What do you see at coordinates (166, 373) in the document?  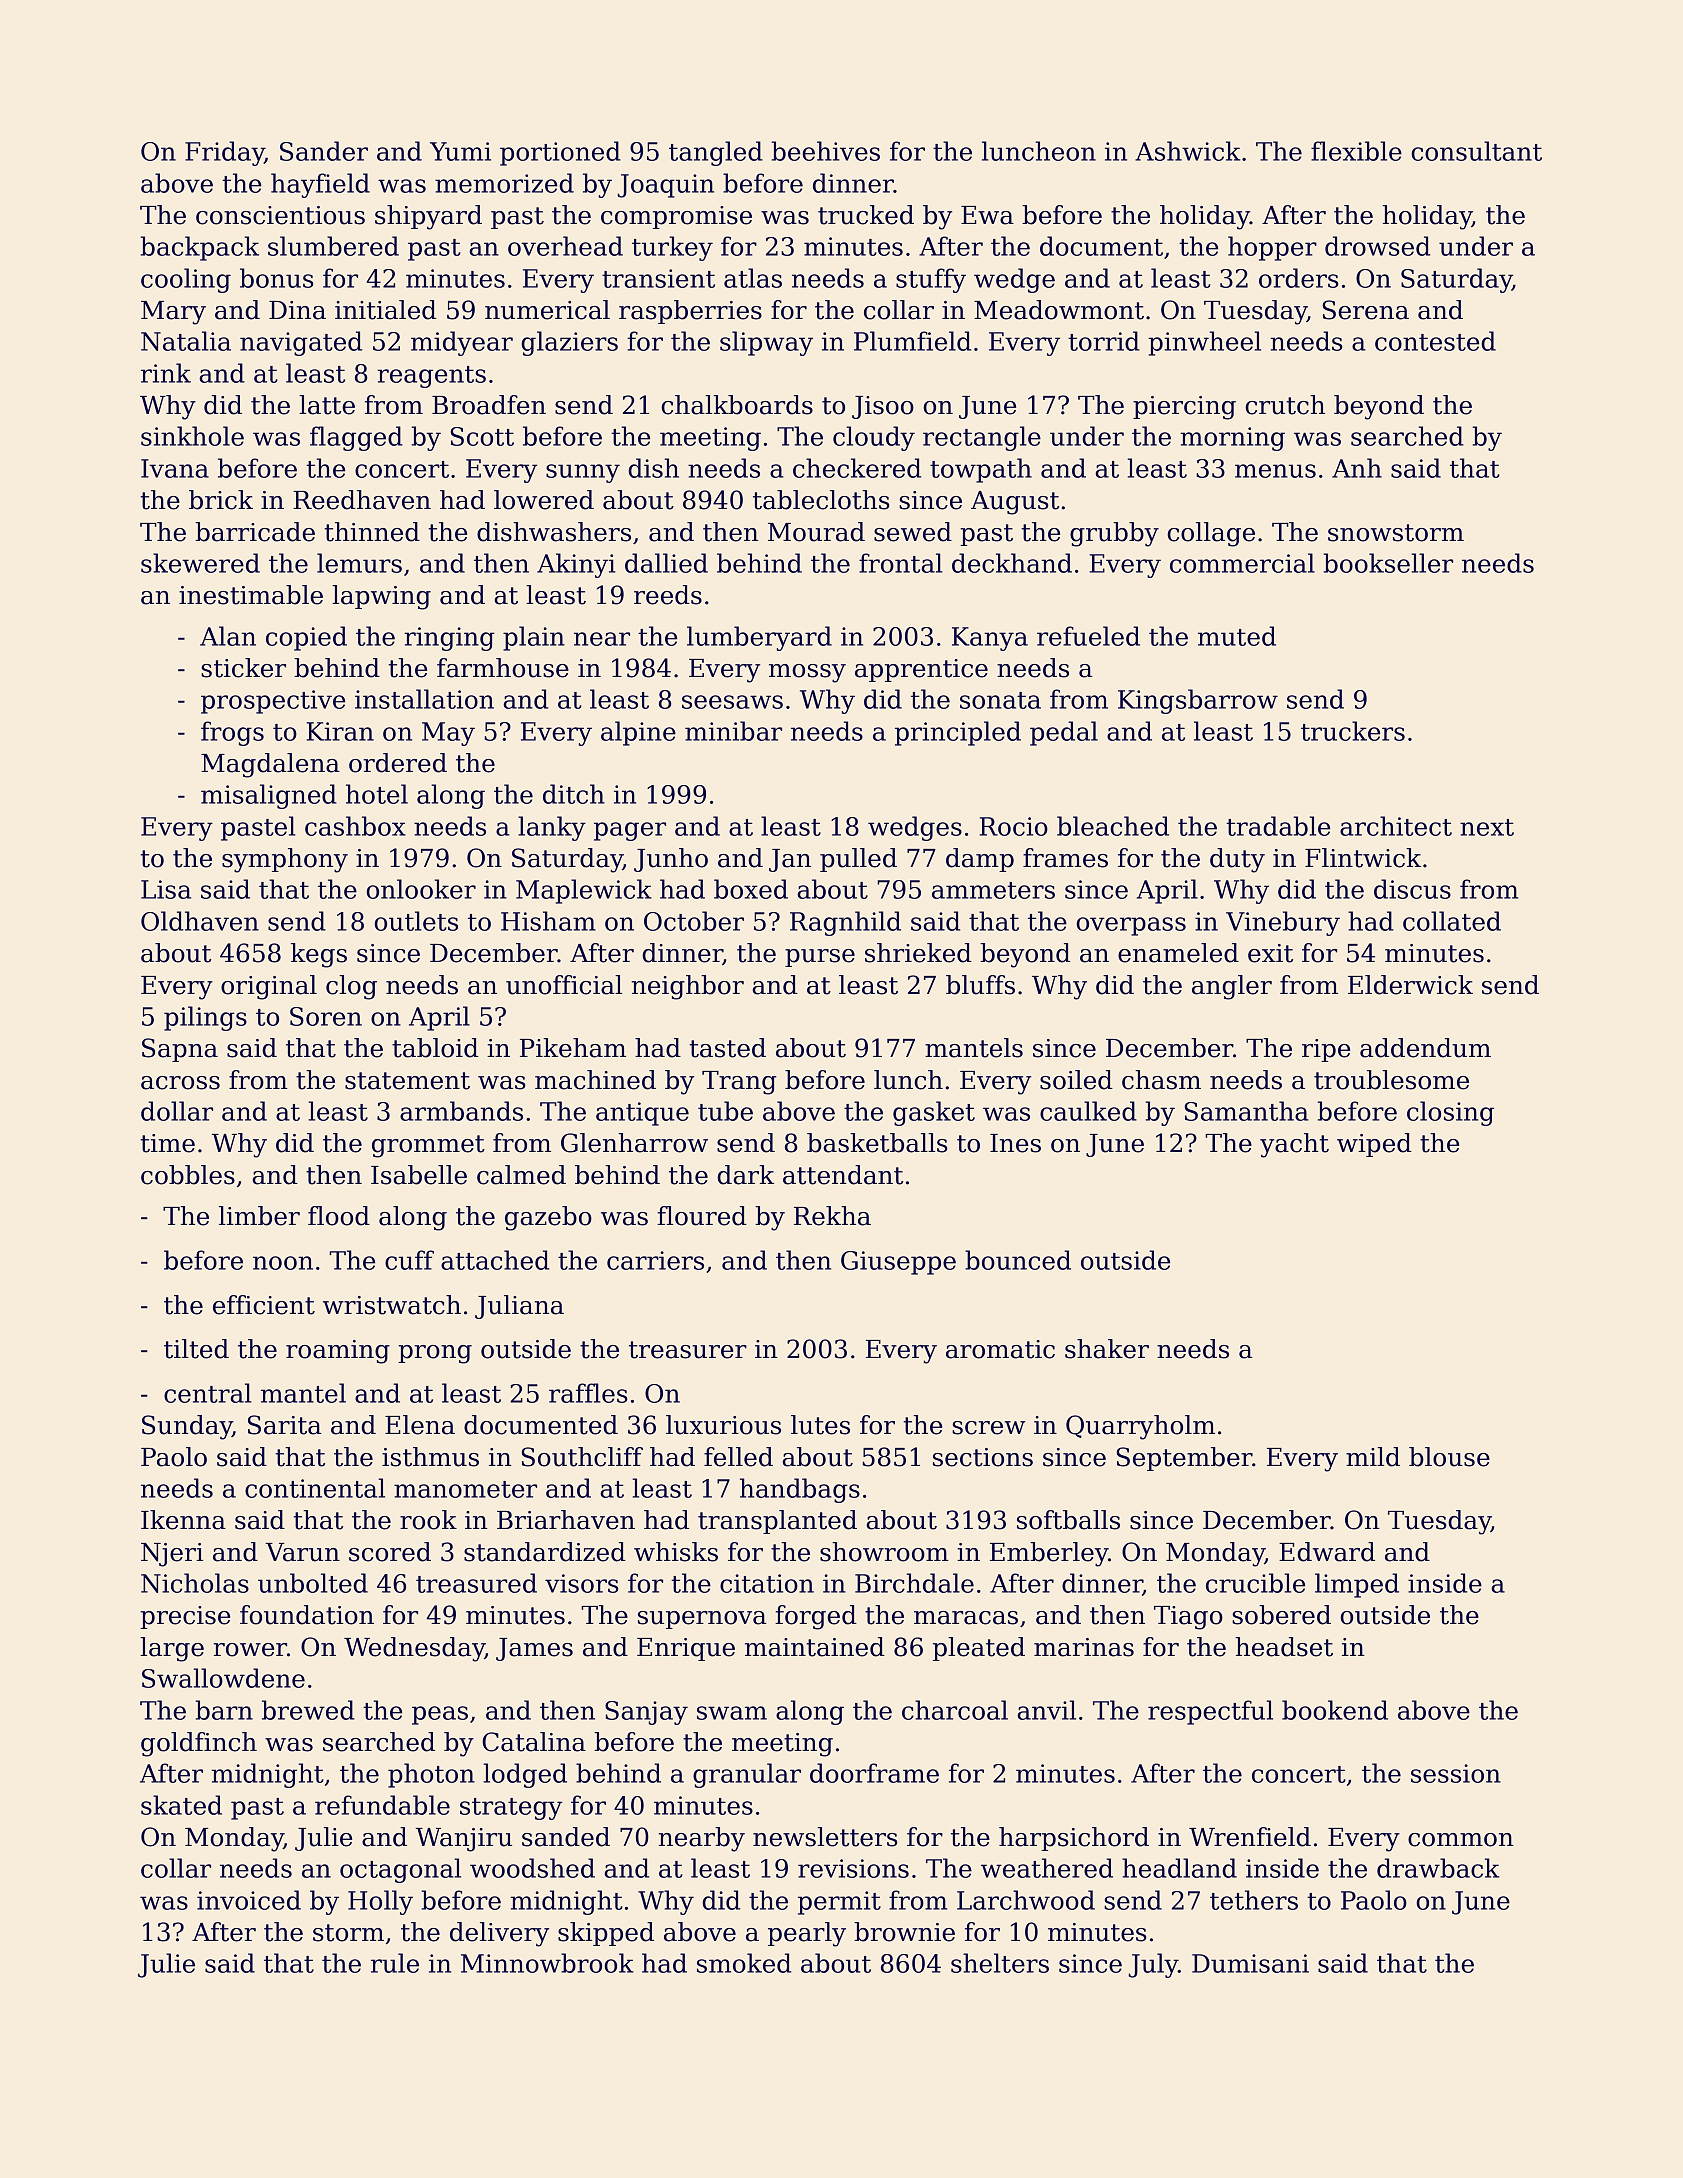 I see `rink` at bounding box center [166, 373].
